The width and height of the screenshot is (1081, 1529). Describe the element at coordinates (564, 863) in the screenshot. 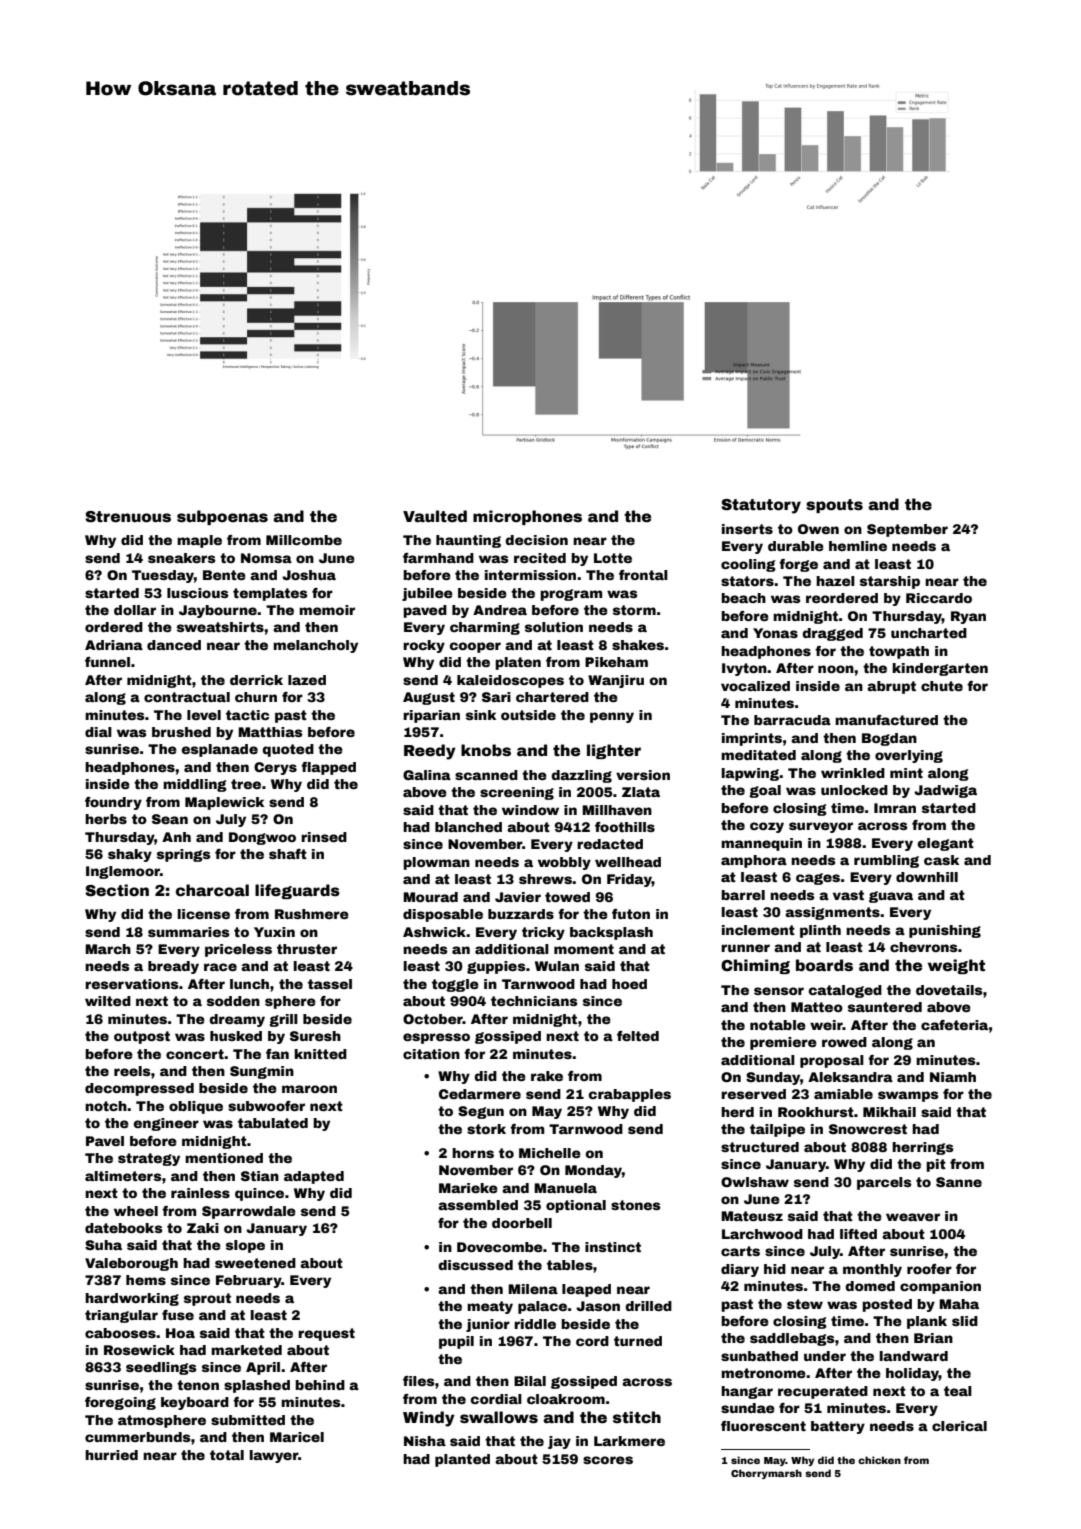

I see `wobbly` at that location.
